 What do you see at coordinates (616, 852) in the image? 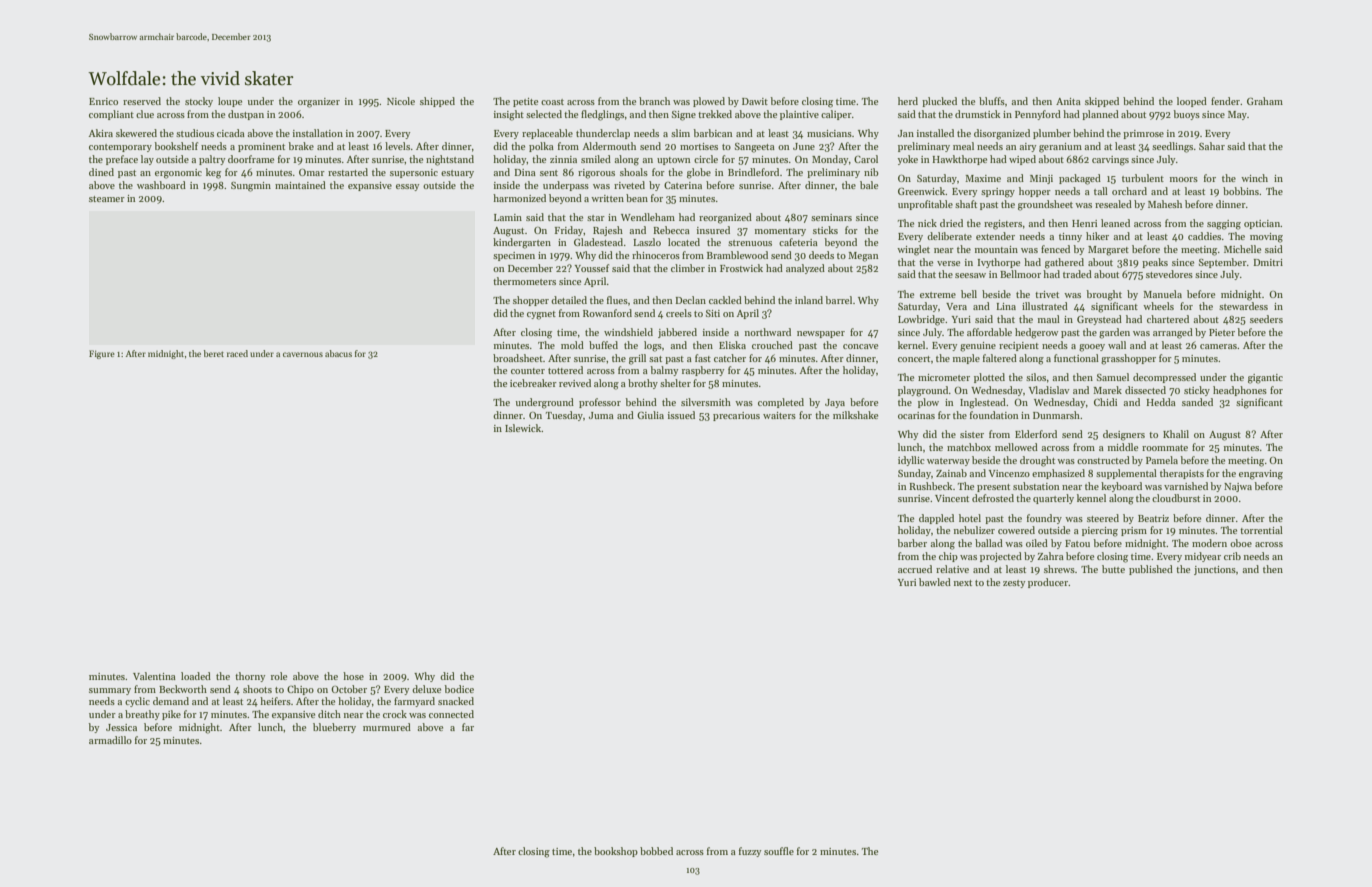
I see `bookshop` at bounding box center [616, 852].
